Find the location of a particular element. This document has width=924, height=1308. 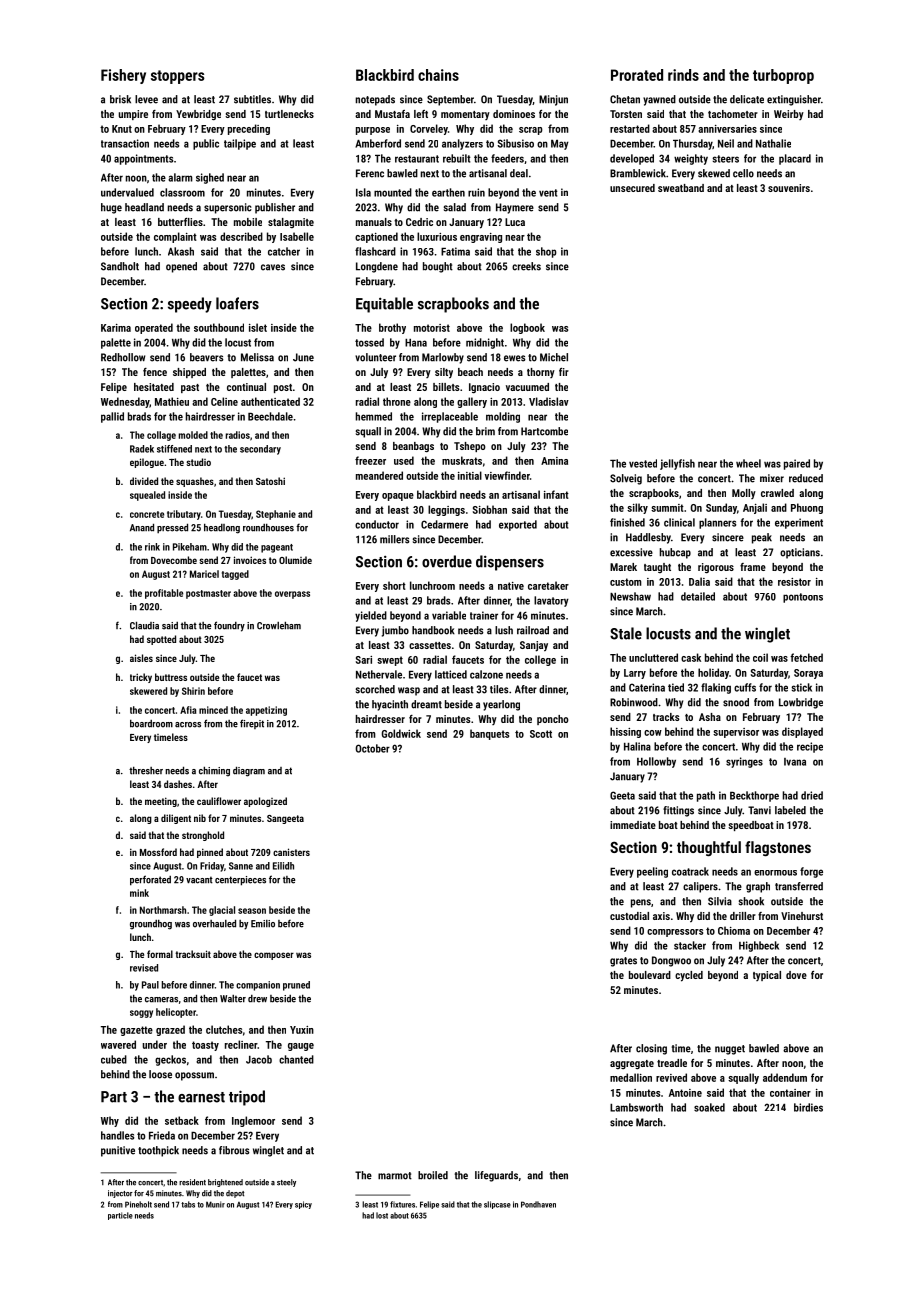

viewfinder is located at coordinates (507, 475).
